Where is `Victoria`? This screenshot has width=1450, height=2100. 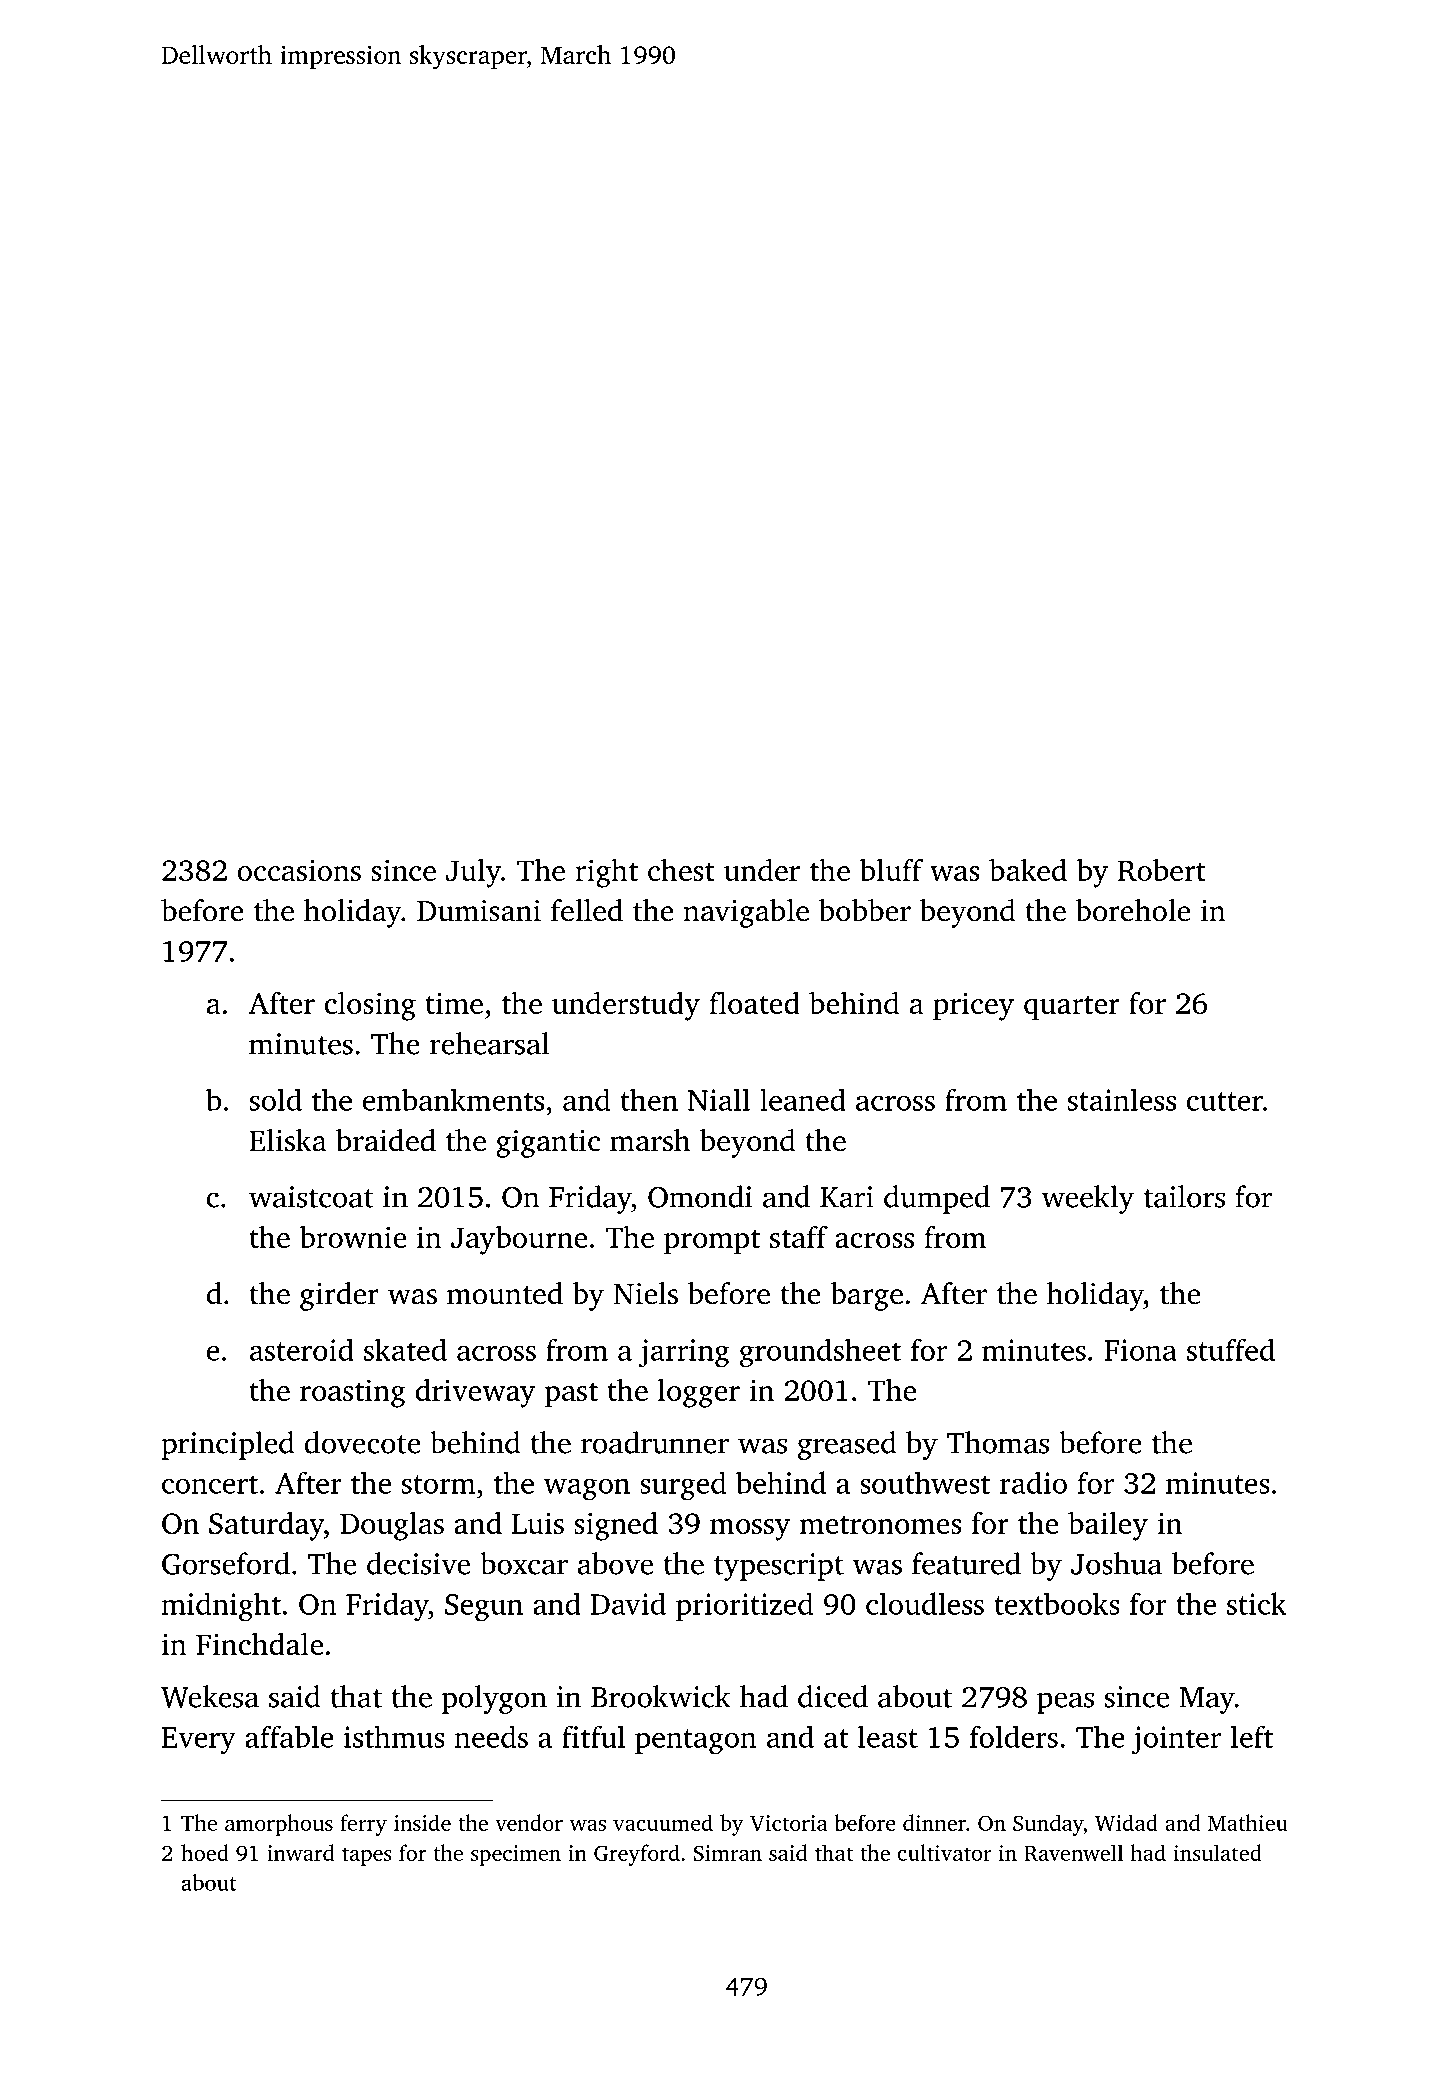 Victoria is located at coordinates (789, 1823).
